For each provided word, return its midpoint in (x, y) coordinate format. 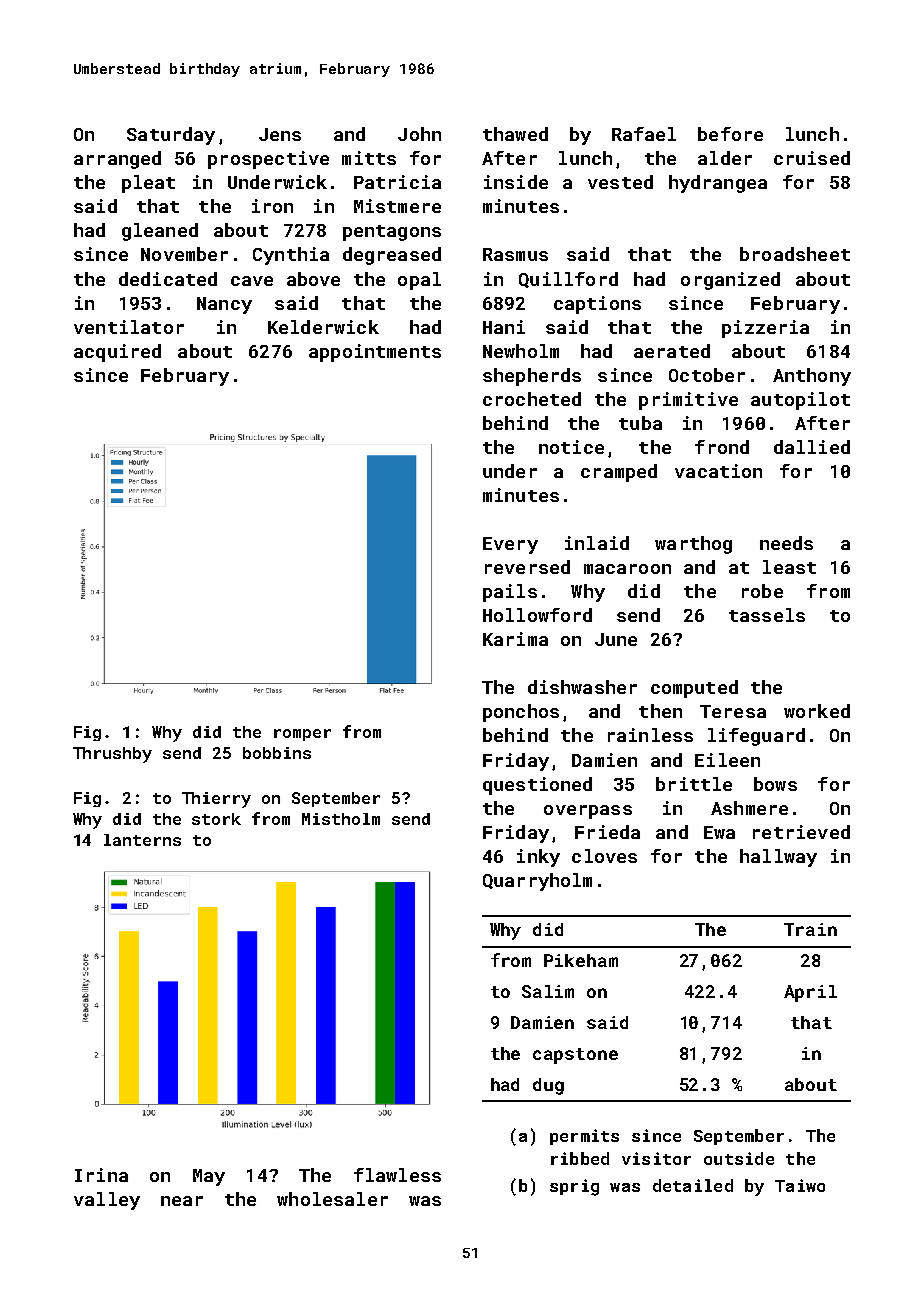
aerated (672, 351)
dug (548, 1086)
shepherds (532, 377)
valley (107, 1201)
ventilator (129, 327)
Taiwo (800, 1185)
